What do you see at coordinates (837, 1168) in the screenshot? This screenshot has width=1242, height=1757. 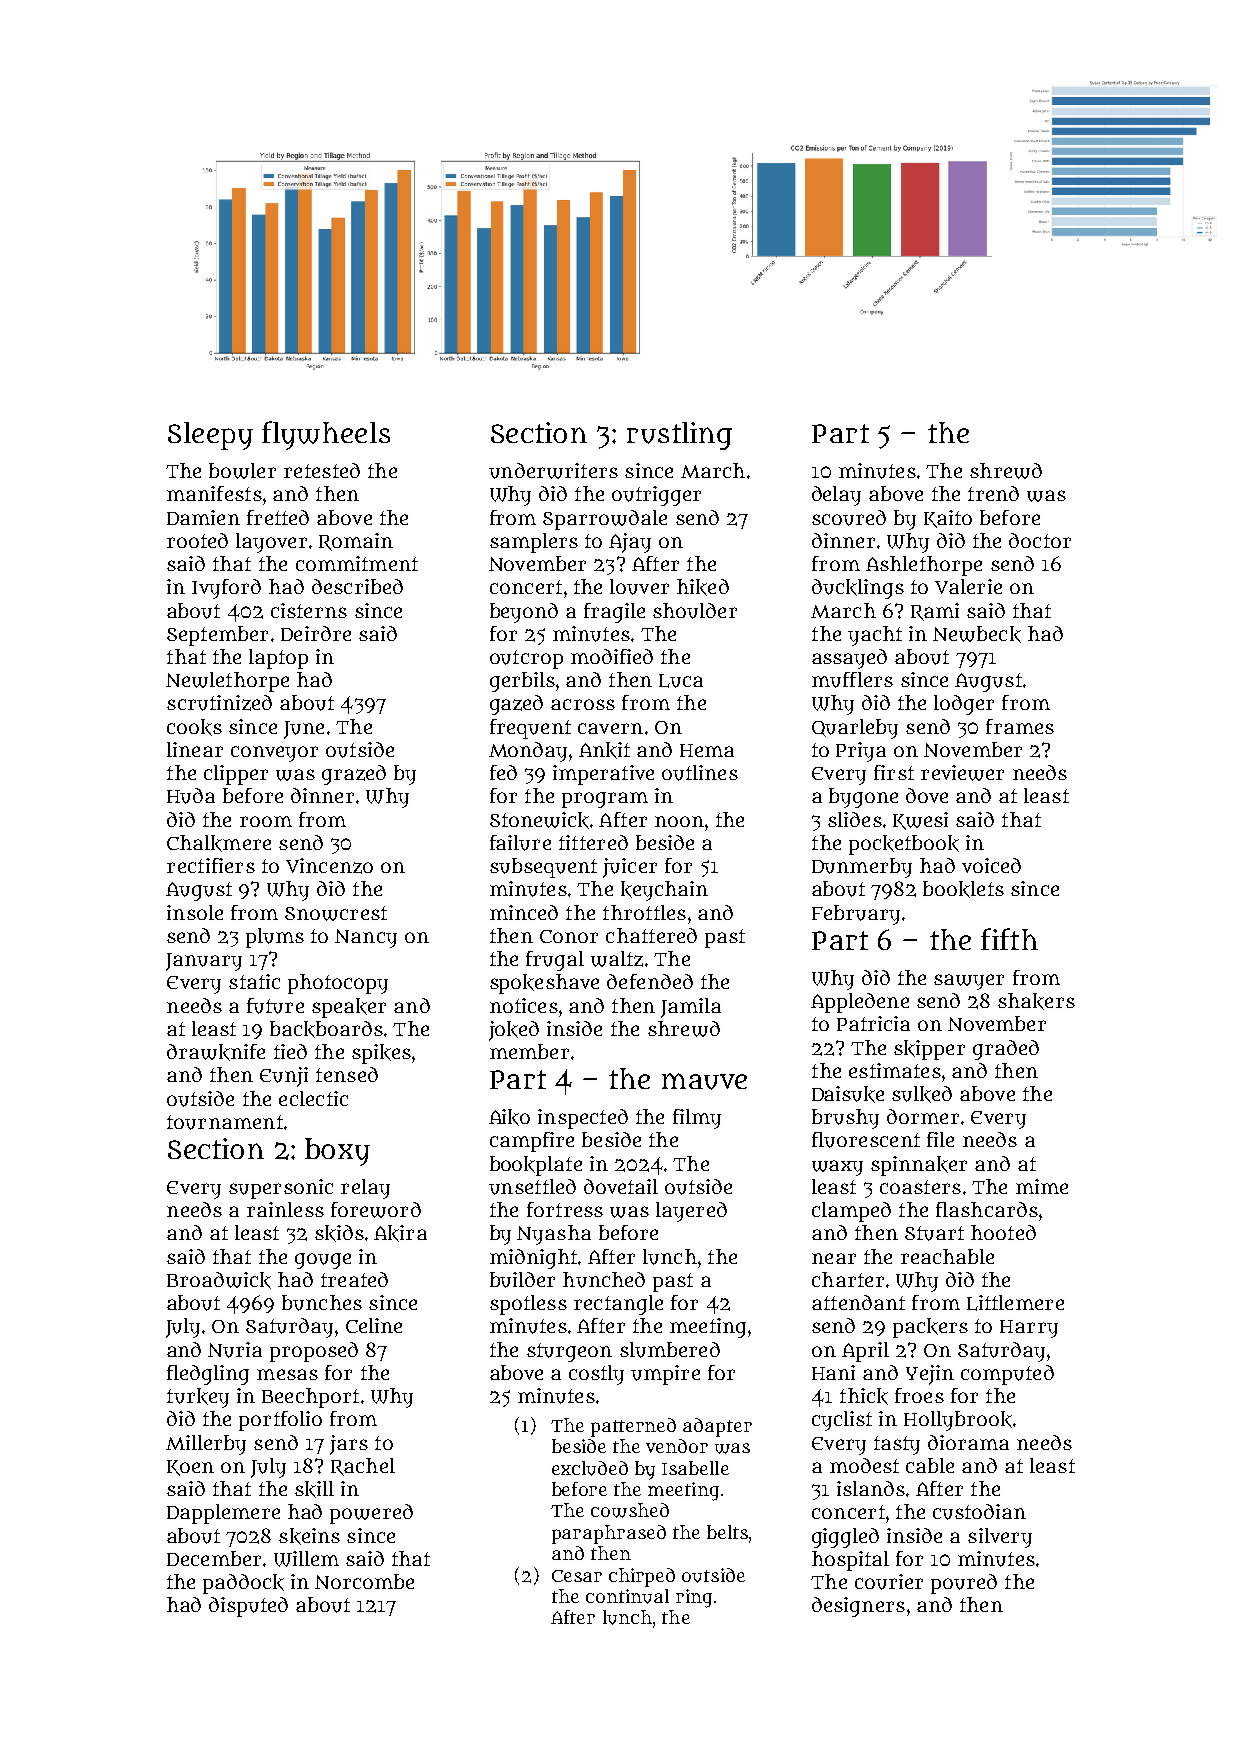 I see `waxy` at bounding box center [837, 1168].
